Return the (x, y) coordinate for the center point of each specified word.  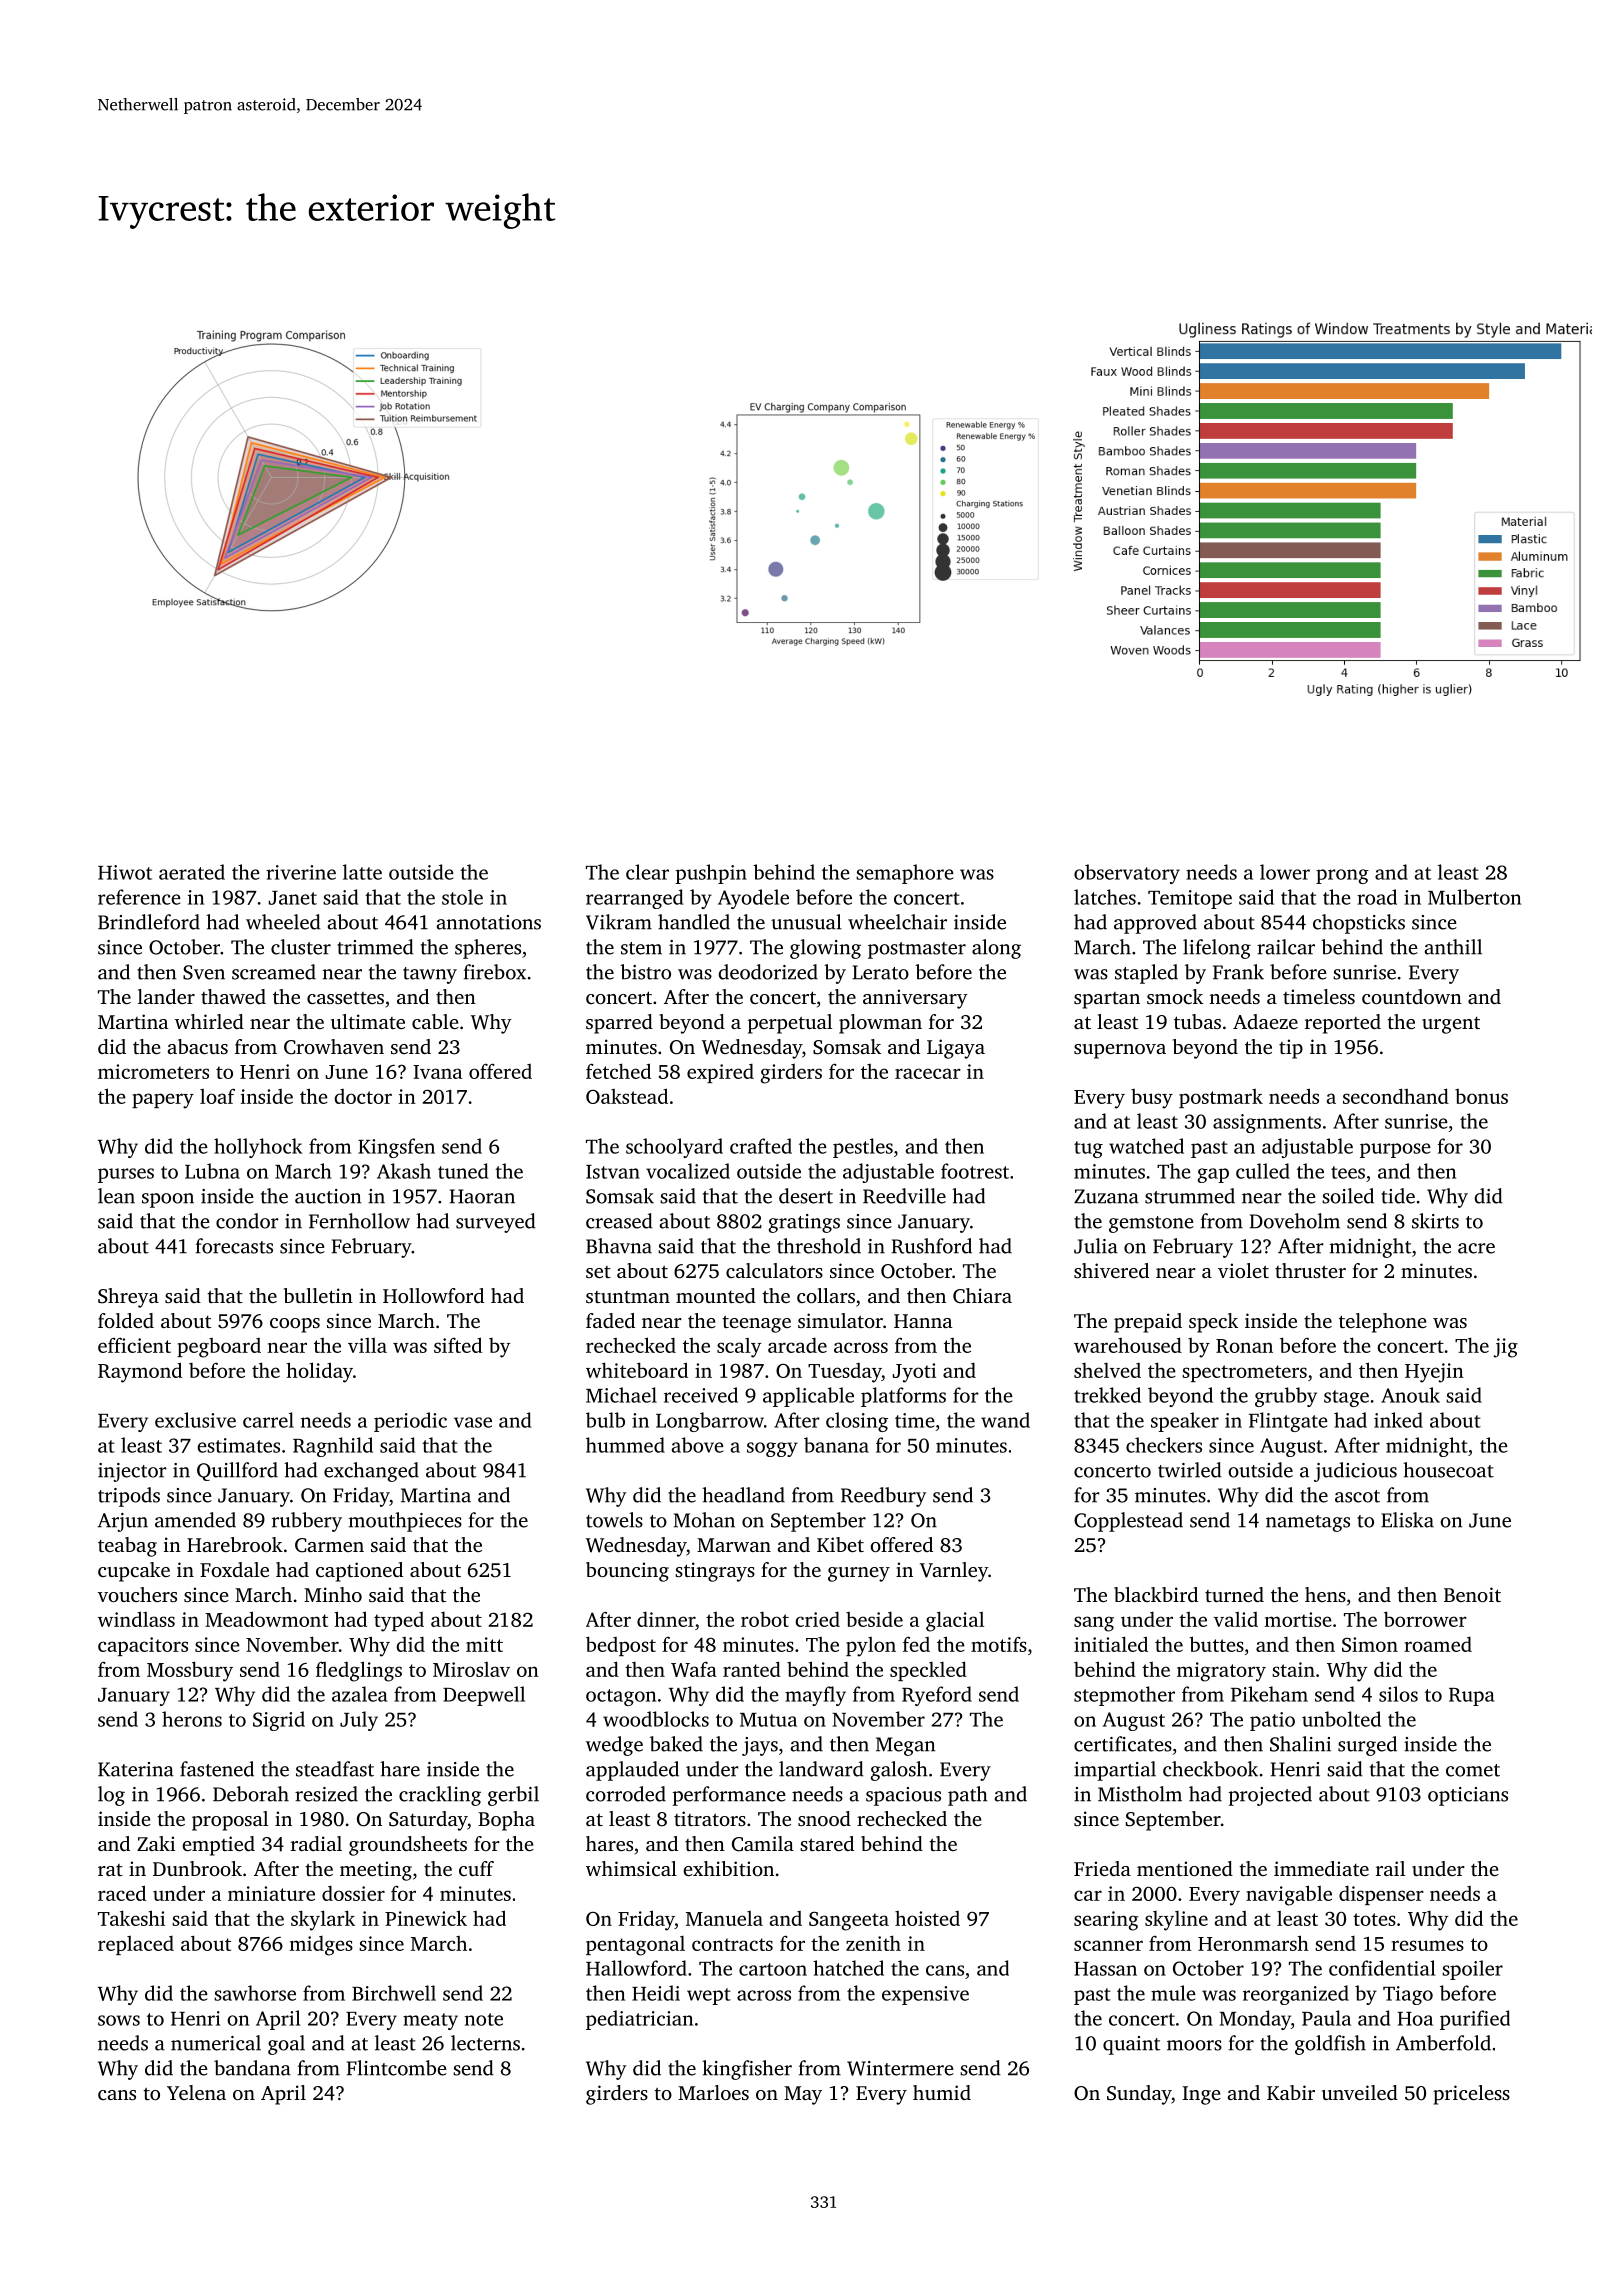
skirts (1435, 1221)
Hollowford (433, 1295)
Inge (1201, 2095)
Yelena (196, 2092)
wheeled (283, 922)
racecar (928, 1073)
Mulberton (1474, 897)
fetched (618, 1071)
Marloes (713, 2092)
